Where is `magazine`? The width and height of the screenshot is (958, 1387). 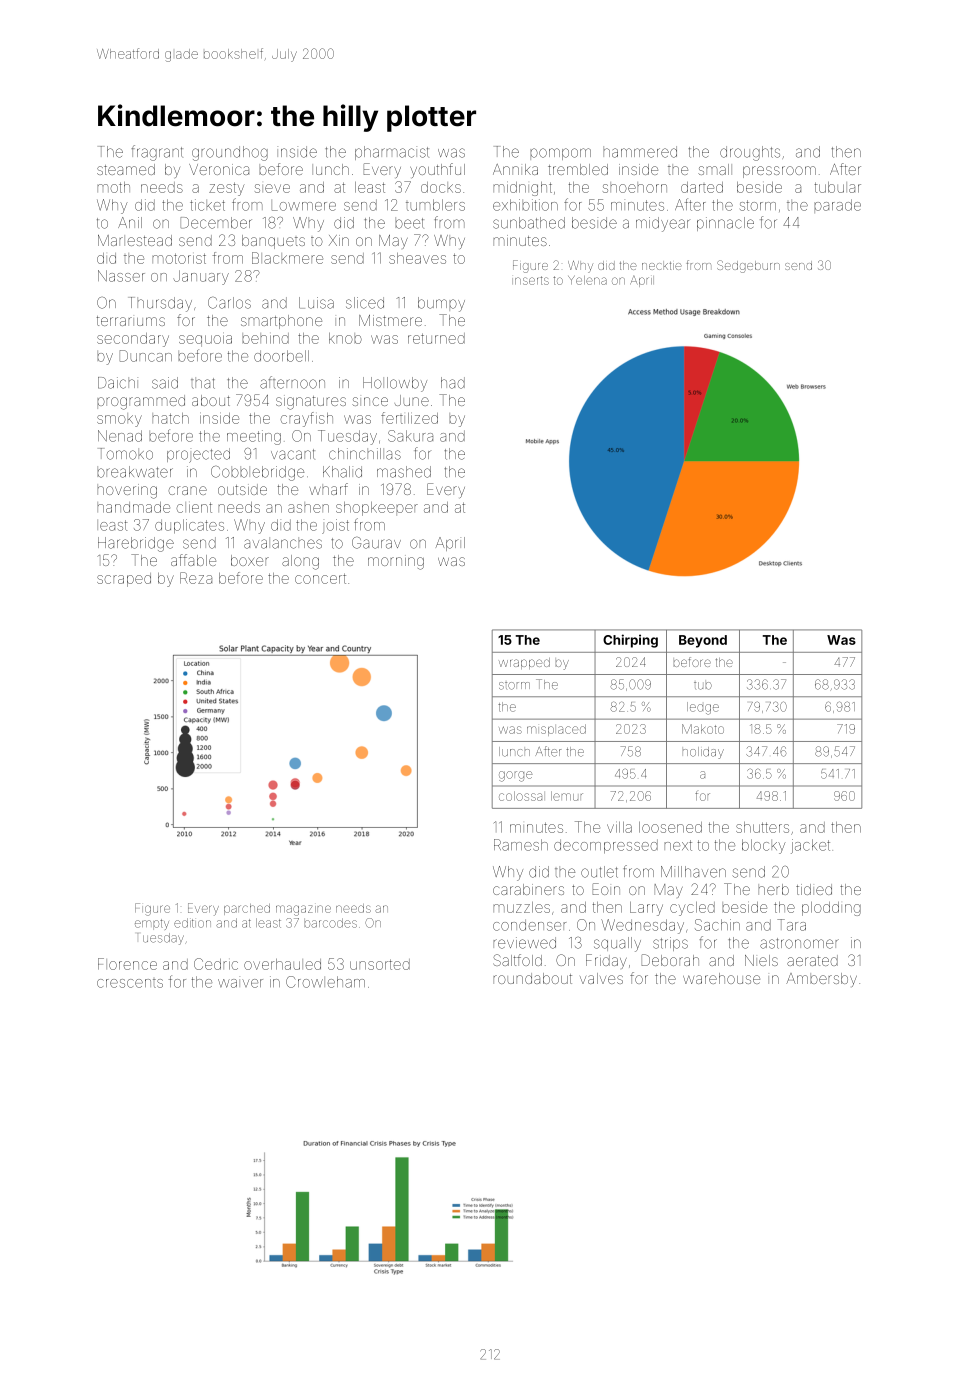 magazine is located at coordinates (303, 910).
